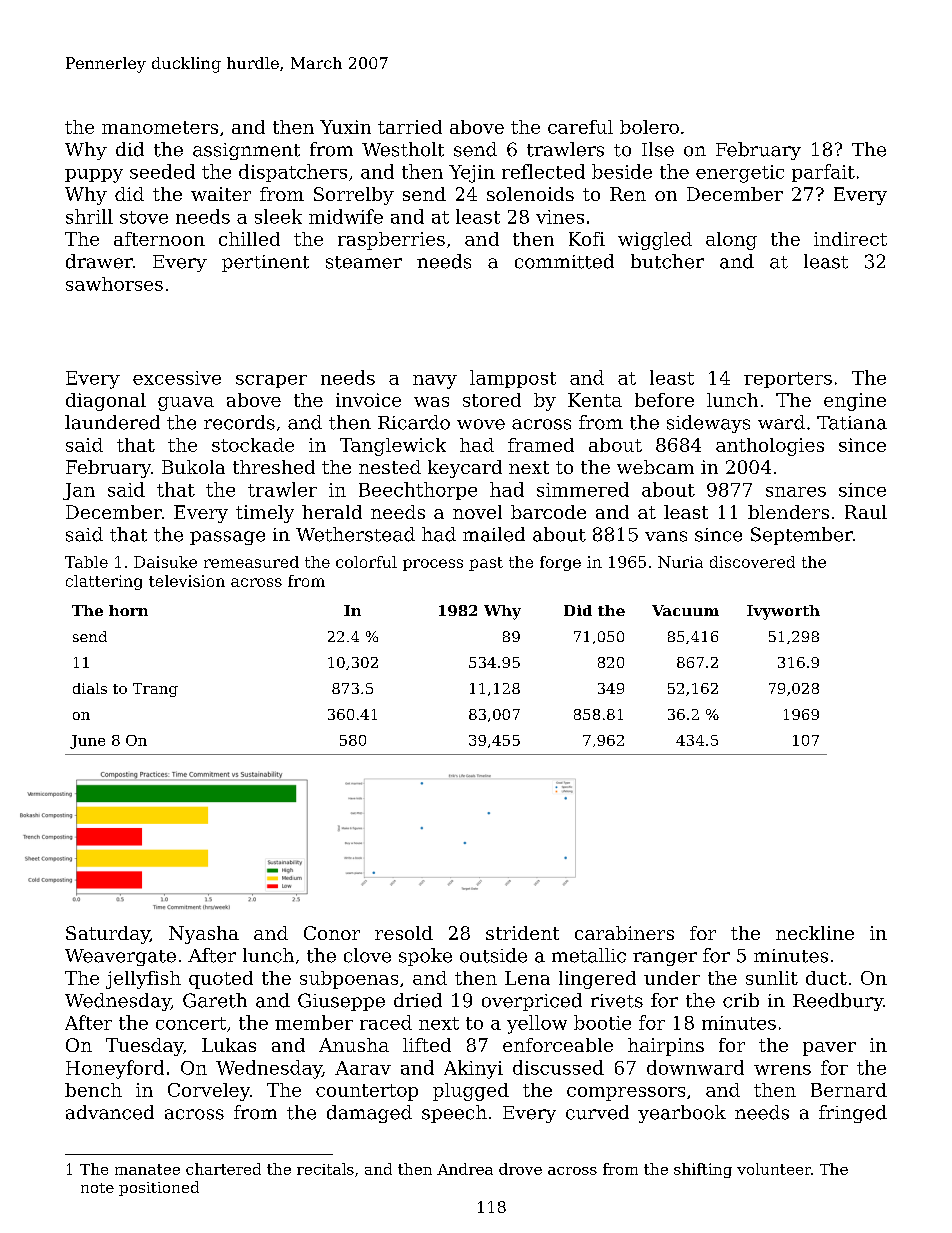 This image has width=952, height=1233. What do you see at coordinates (783, 612) in the image?
I see `Ivyworth` at bounding box center [783, 612].
